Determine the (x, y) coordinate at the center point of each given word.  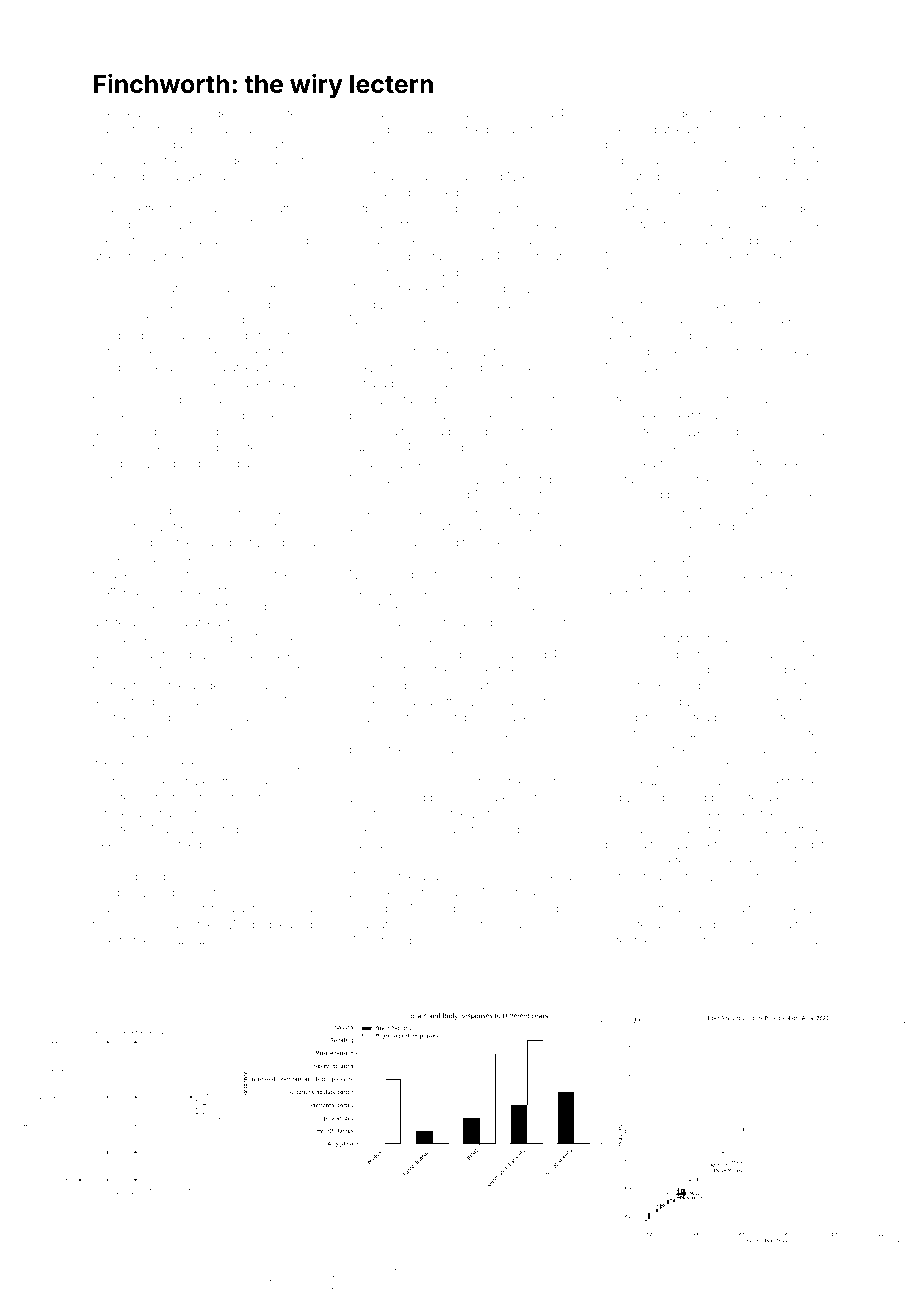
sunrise (796, 495)
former (623, 192)
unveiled (462, 590)
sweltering (519, 210)
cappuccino (192, 146)
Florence (708, 494)
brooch (112, 606)
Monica (369, 479)
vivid (276, 829)
